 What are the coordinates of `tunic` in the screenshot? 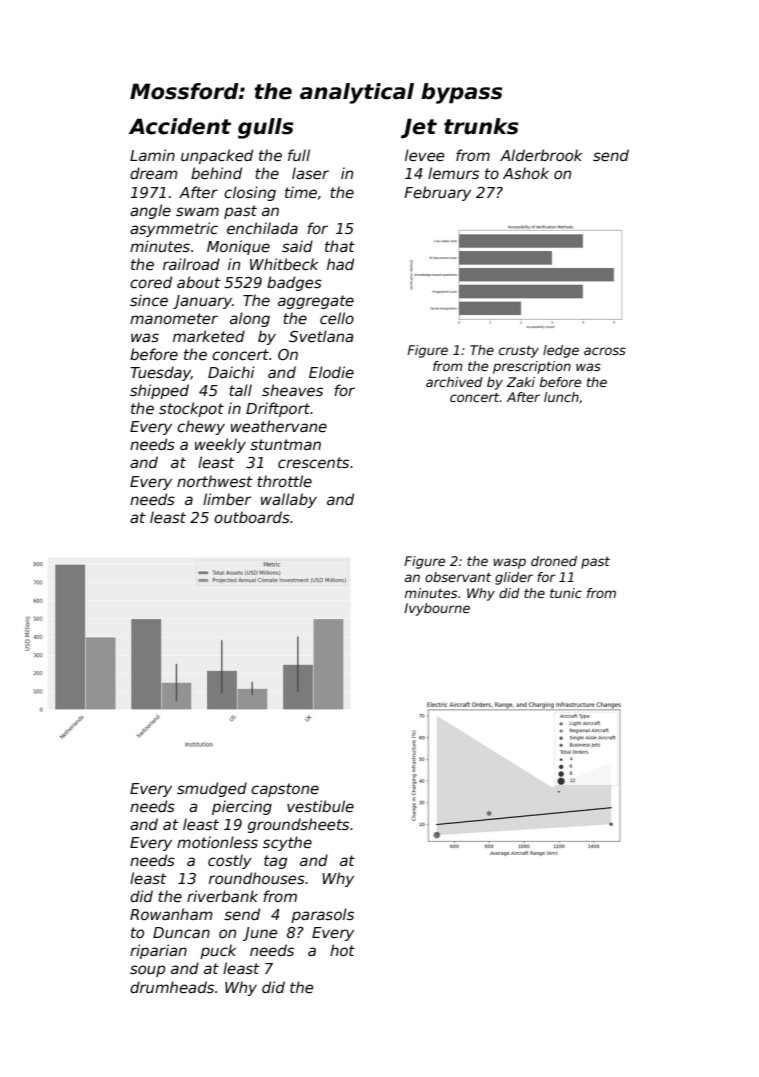 It's located at (566, 593).
